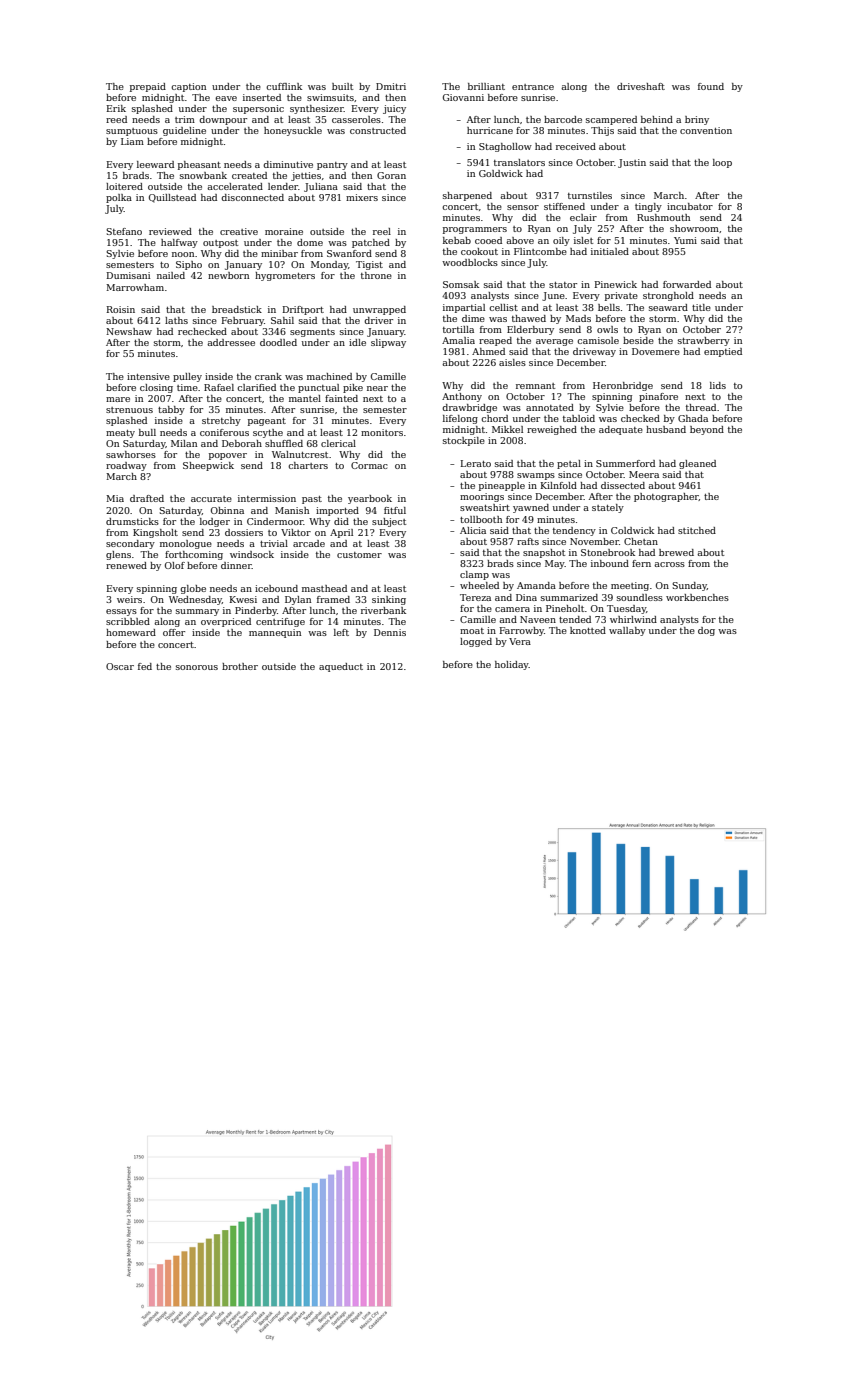  Describe the element at coordinates (467, 196) in the document. I see `sharpened` at that location.
